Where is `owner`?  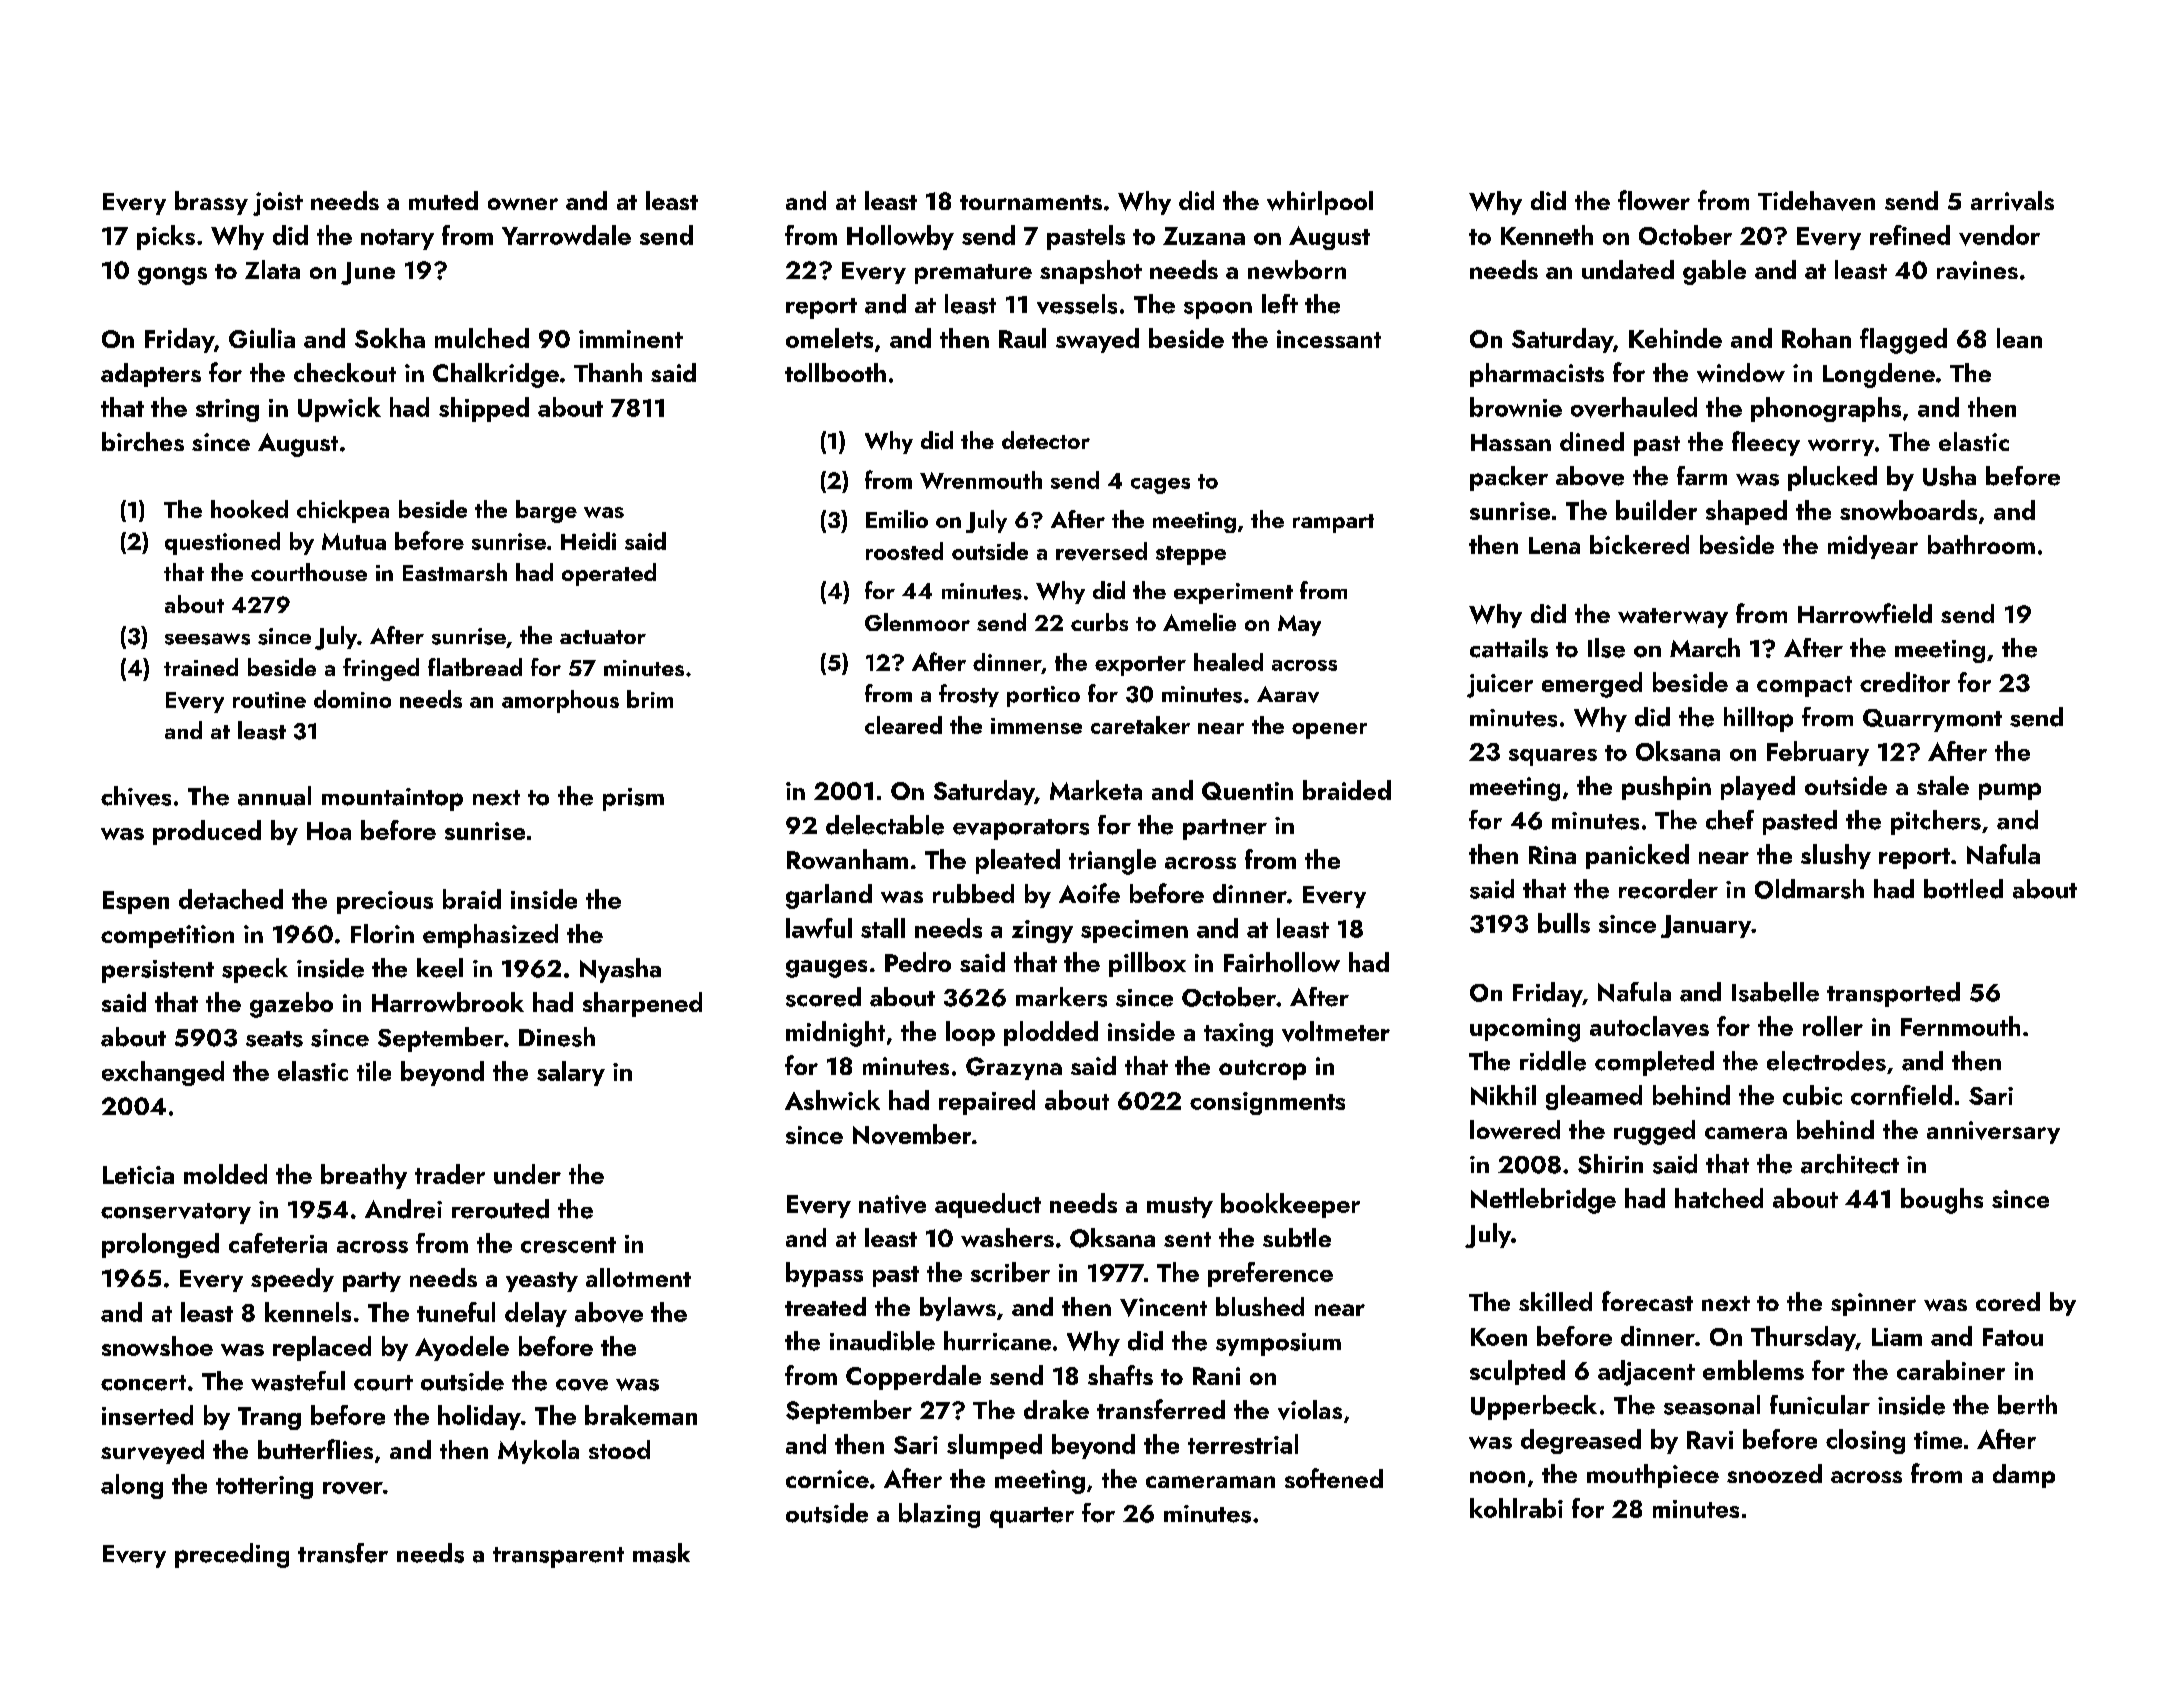 owner is located at coordinates (523, 204).
